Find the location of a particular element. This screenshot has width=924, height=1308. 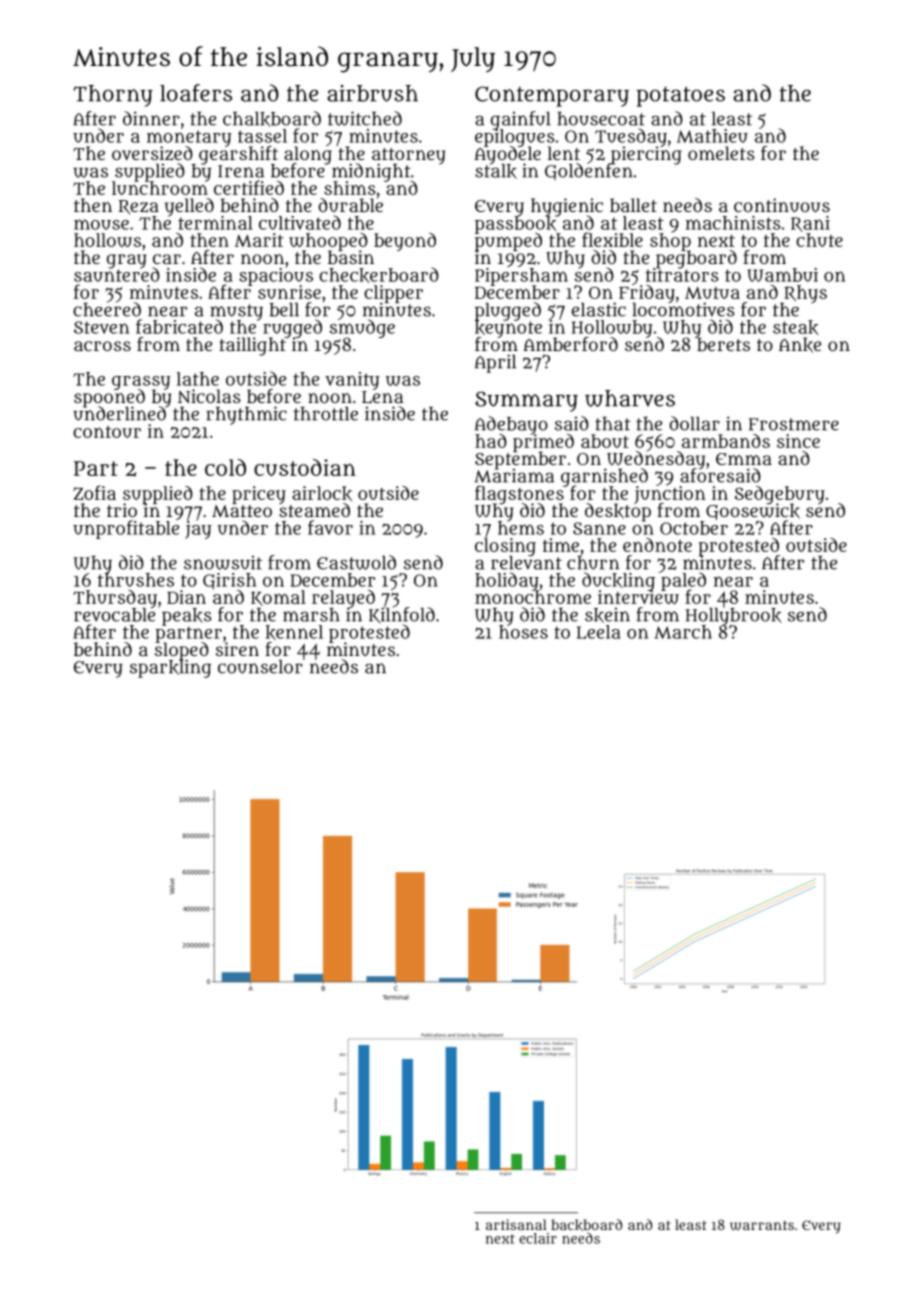

potatoes is located at coordinates (680, 96).
